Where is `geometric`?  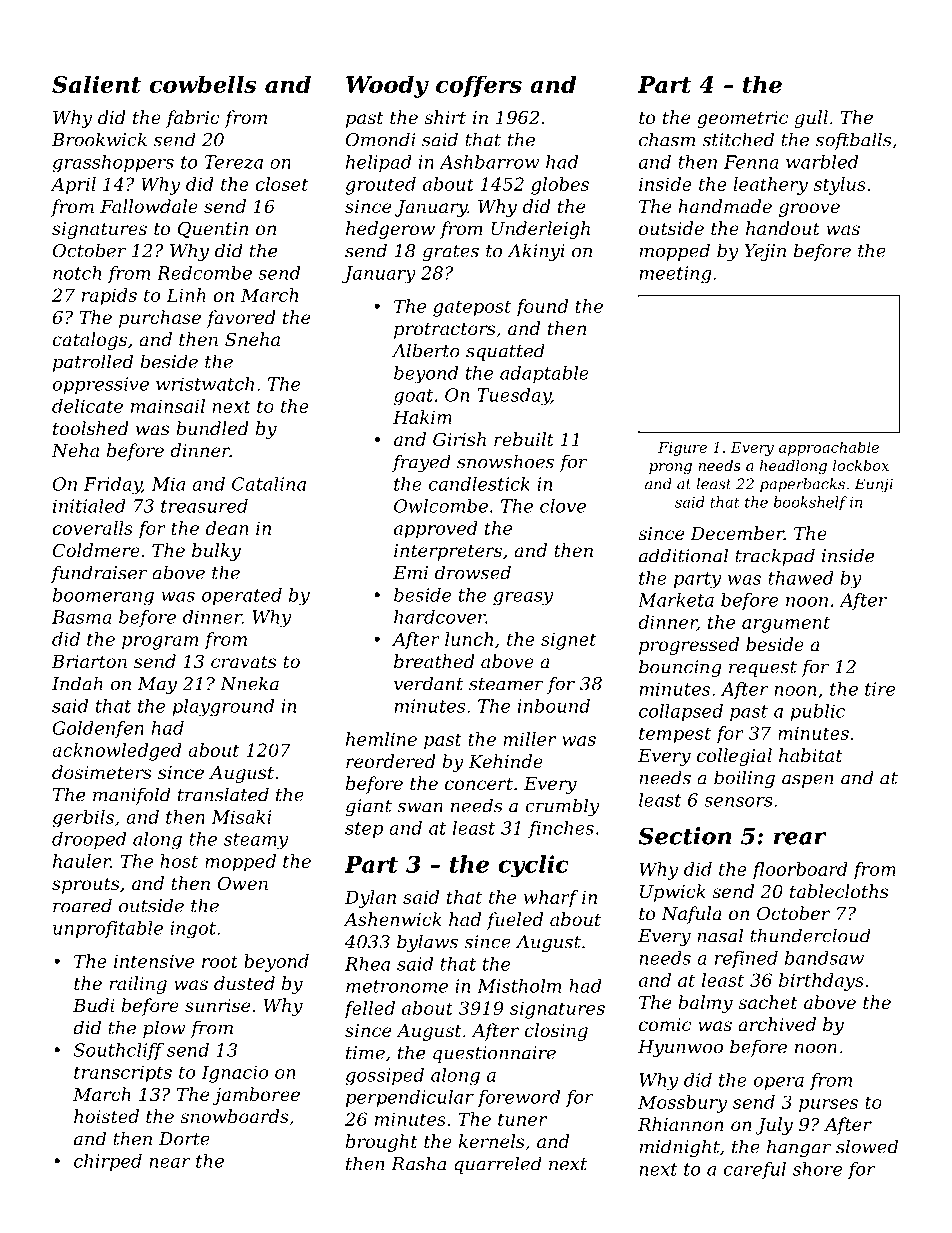 geometric is located at coordinates (742, 119).
